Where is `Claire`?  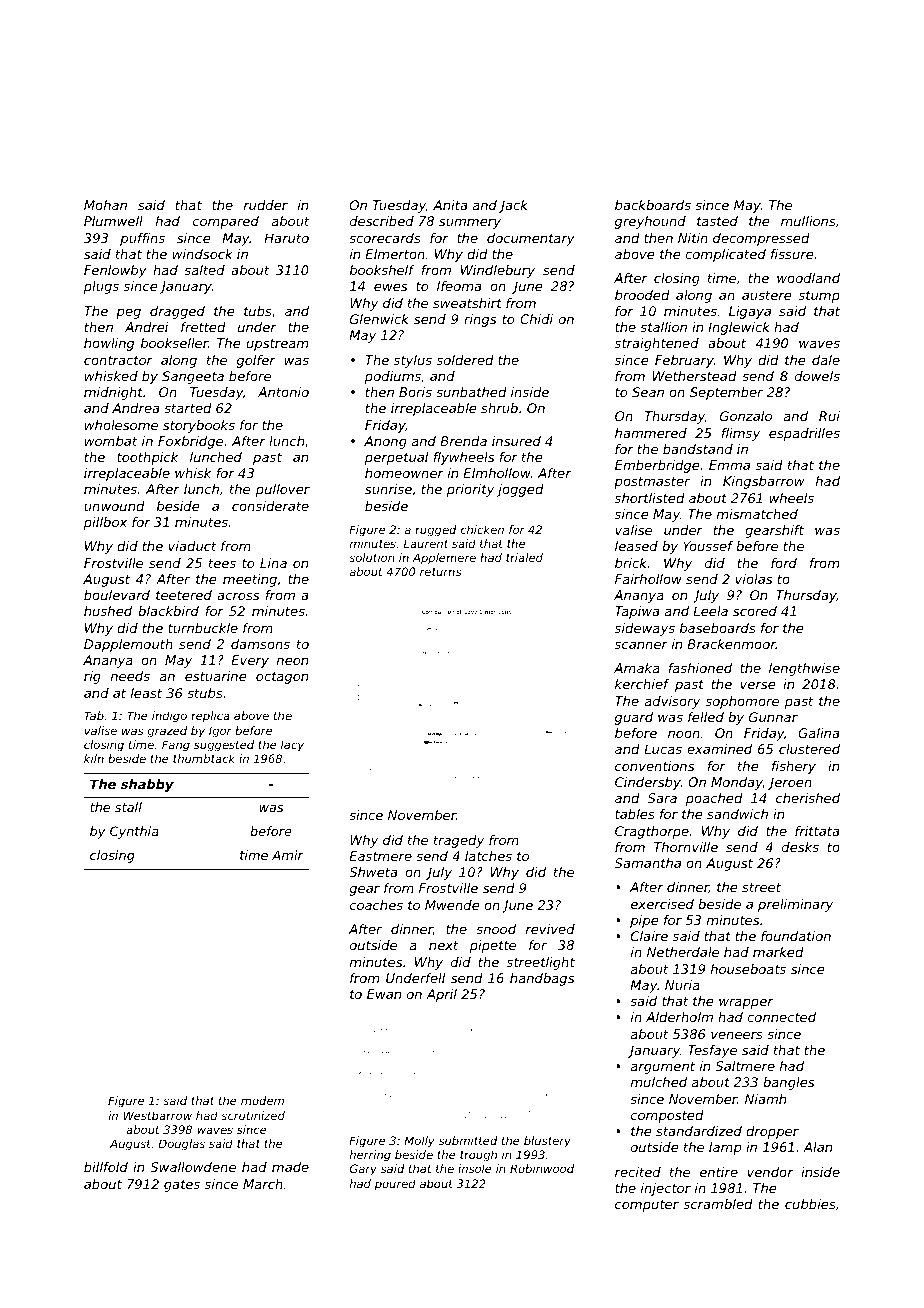
Claire is located at coordinates (649, 936).
